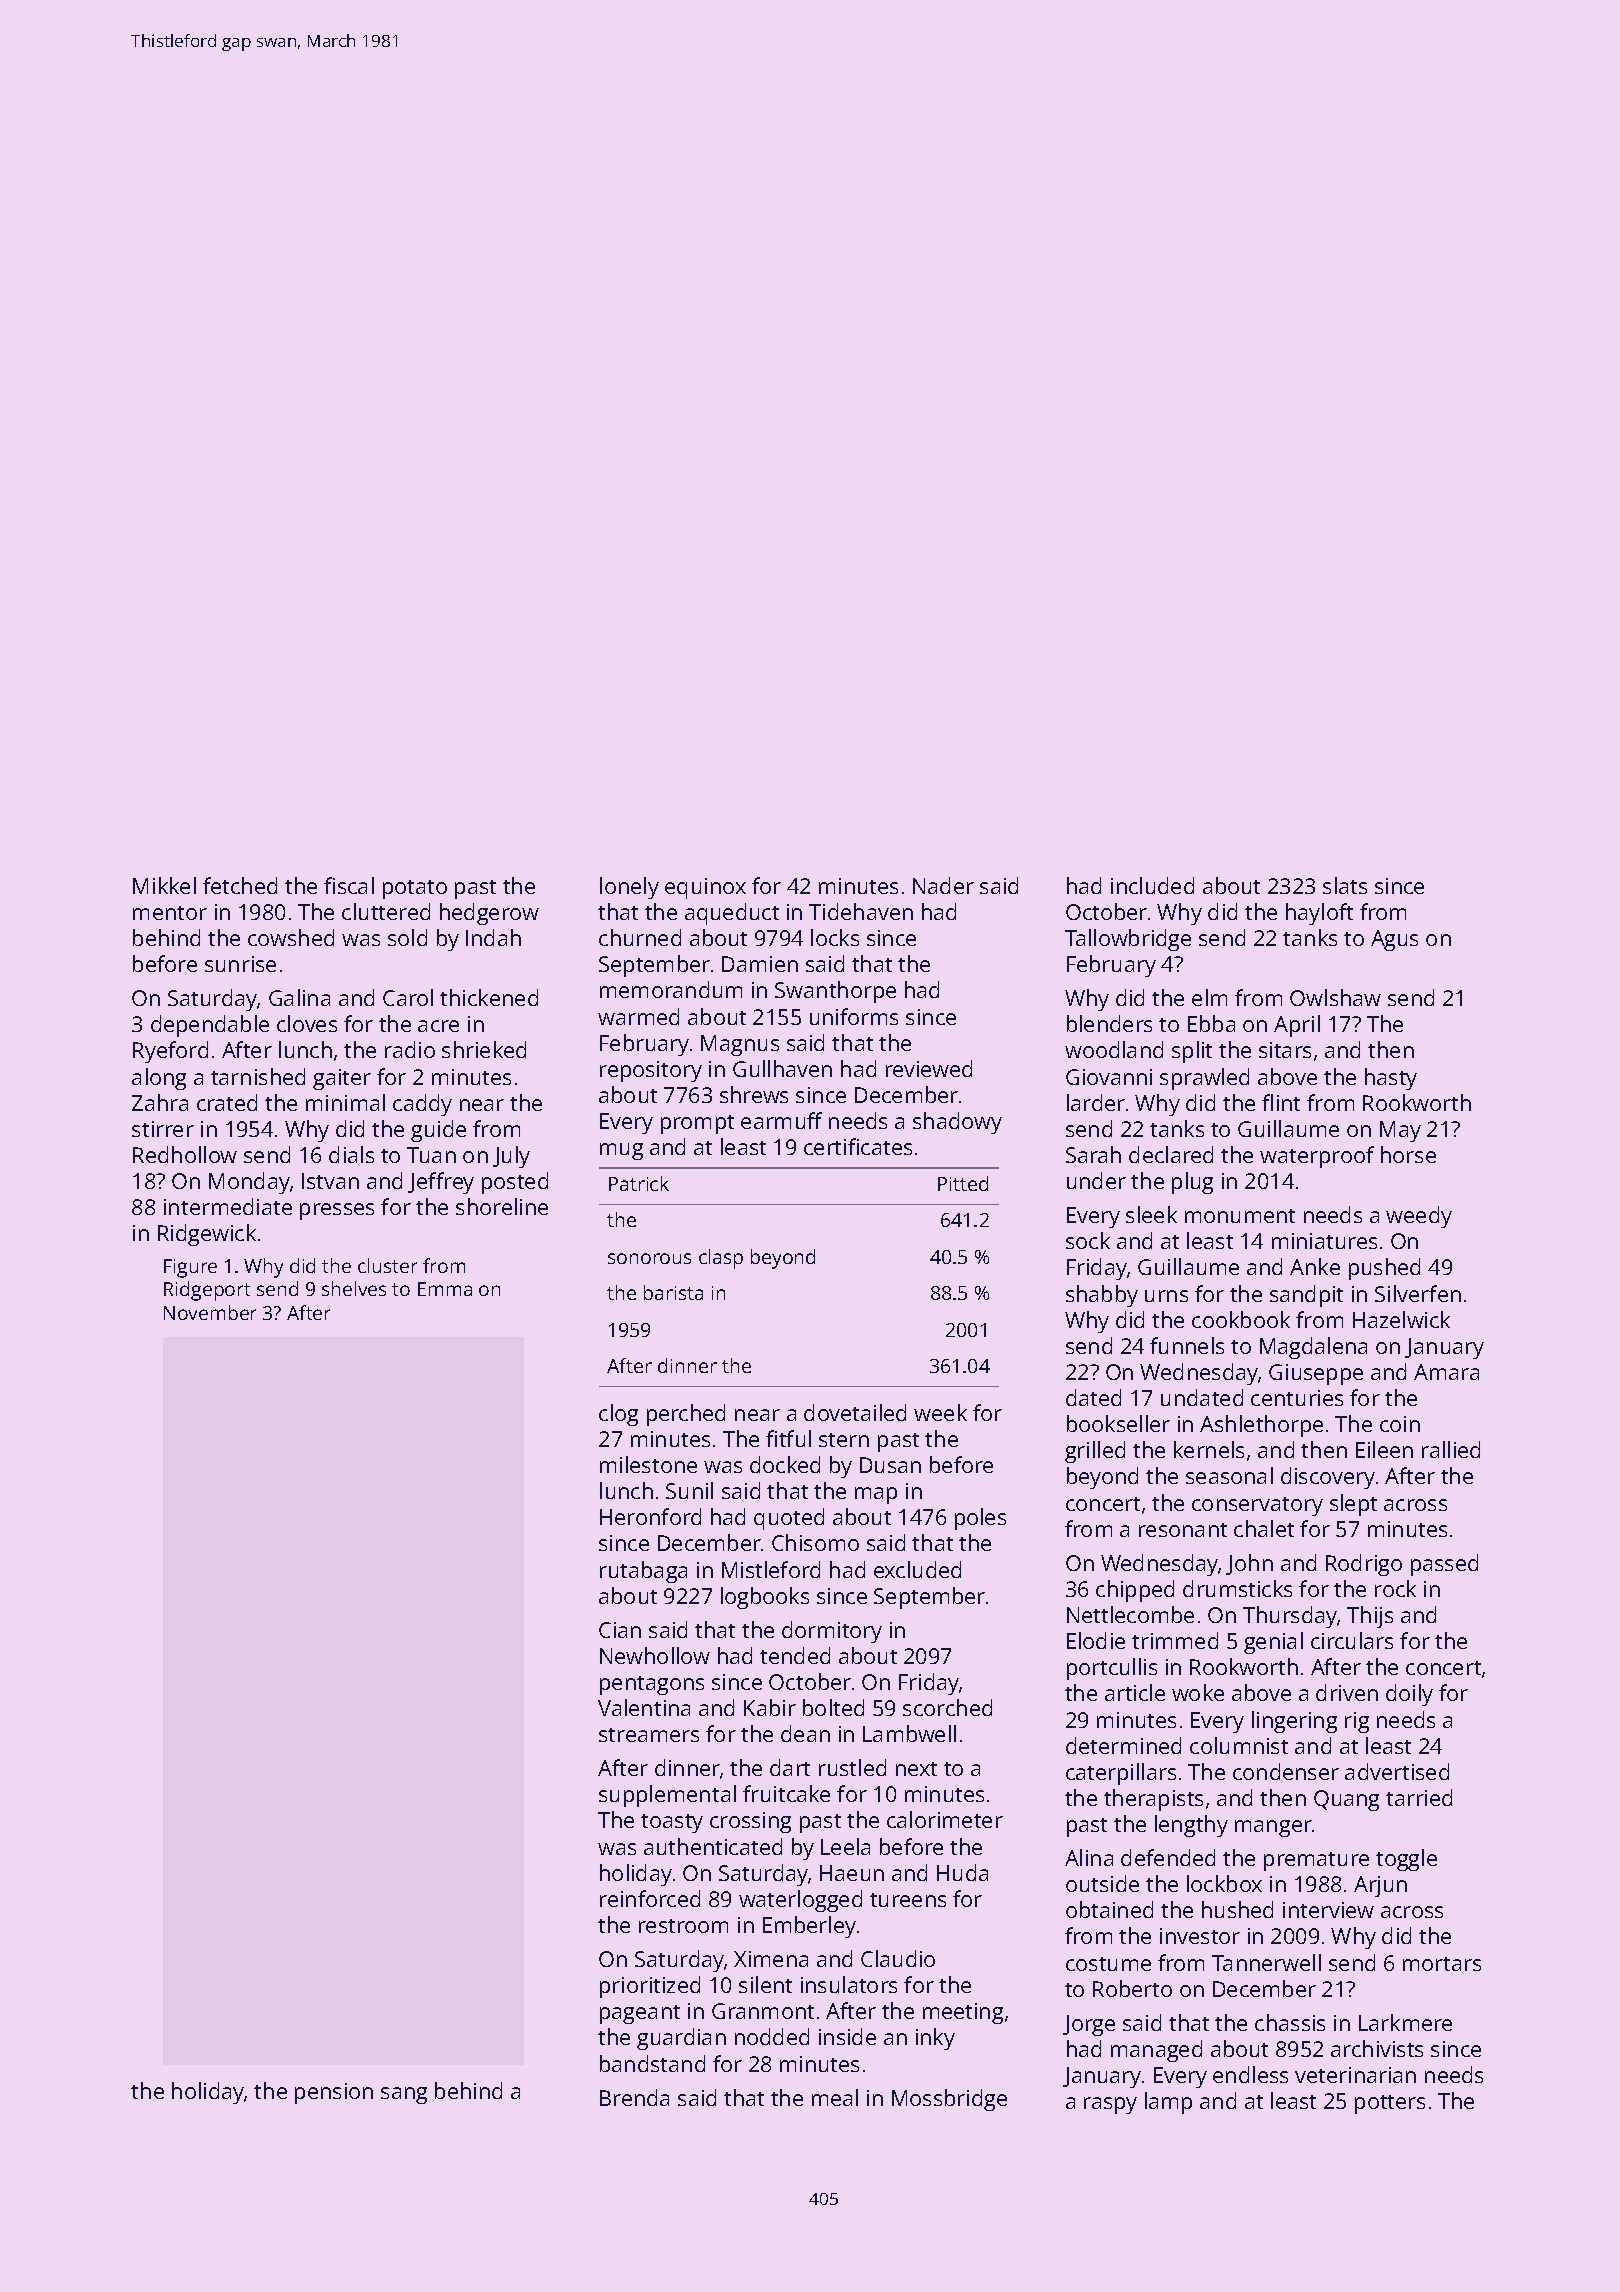 Image resolution: width=1620 pixels, height=2292 pixels. Describe the element at coordinates (1419, 1797) in the page. I see `tarried` at that location.
